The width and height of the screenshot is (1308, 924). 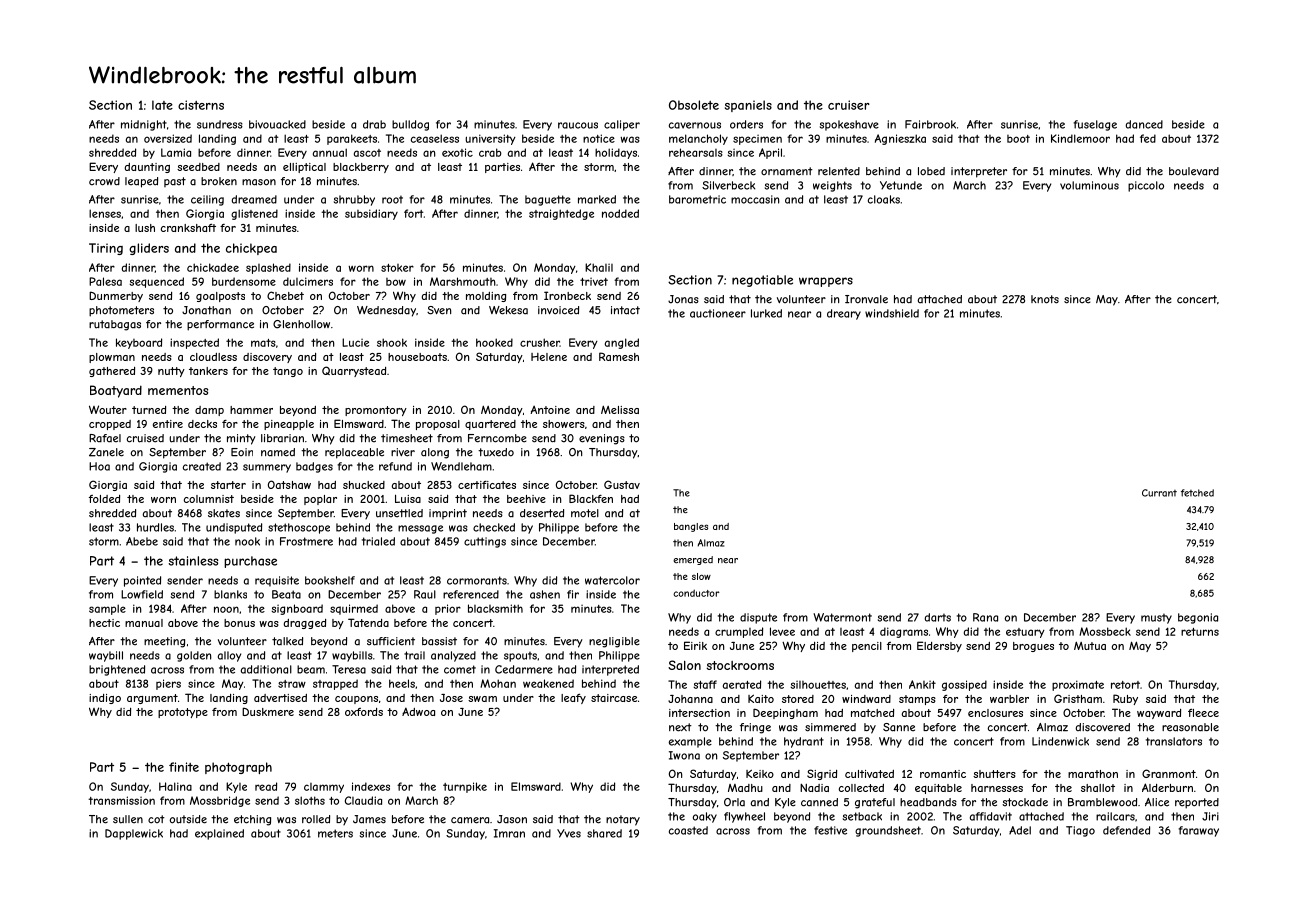 What do you see at coordinates (1200, 632) in the screenshot?
I see `returns` at bounding box center [1200, 632].
